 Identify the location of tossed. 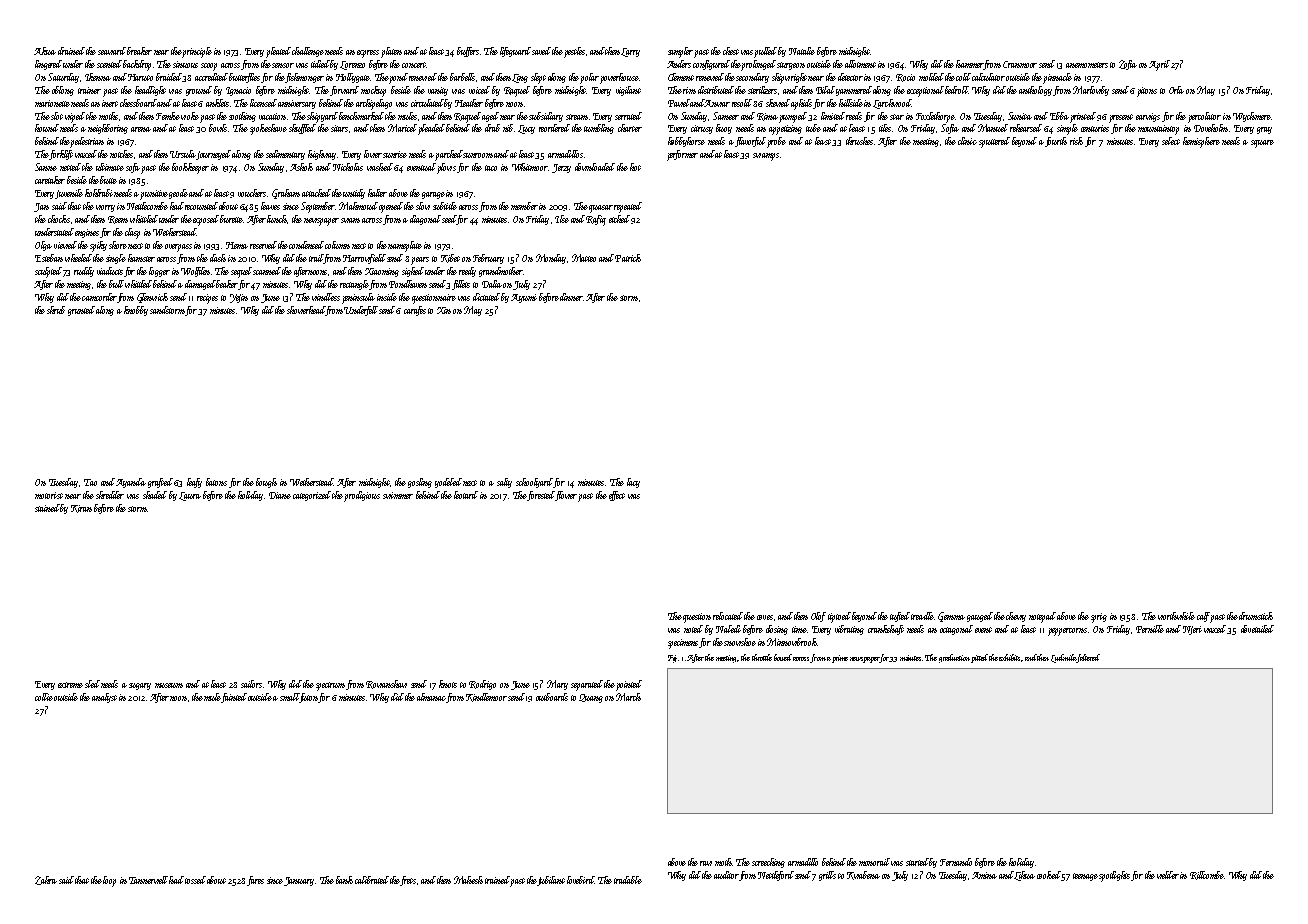
(195, 880).
